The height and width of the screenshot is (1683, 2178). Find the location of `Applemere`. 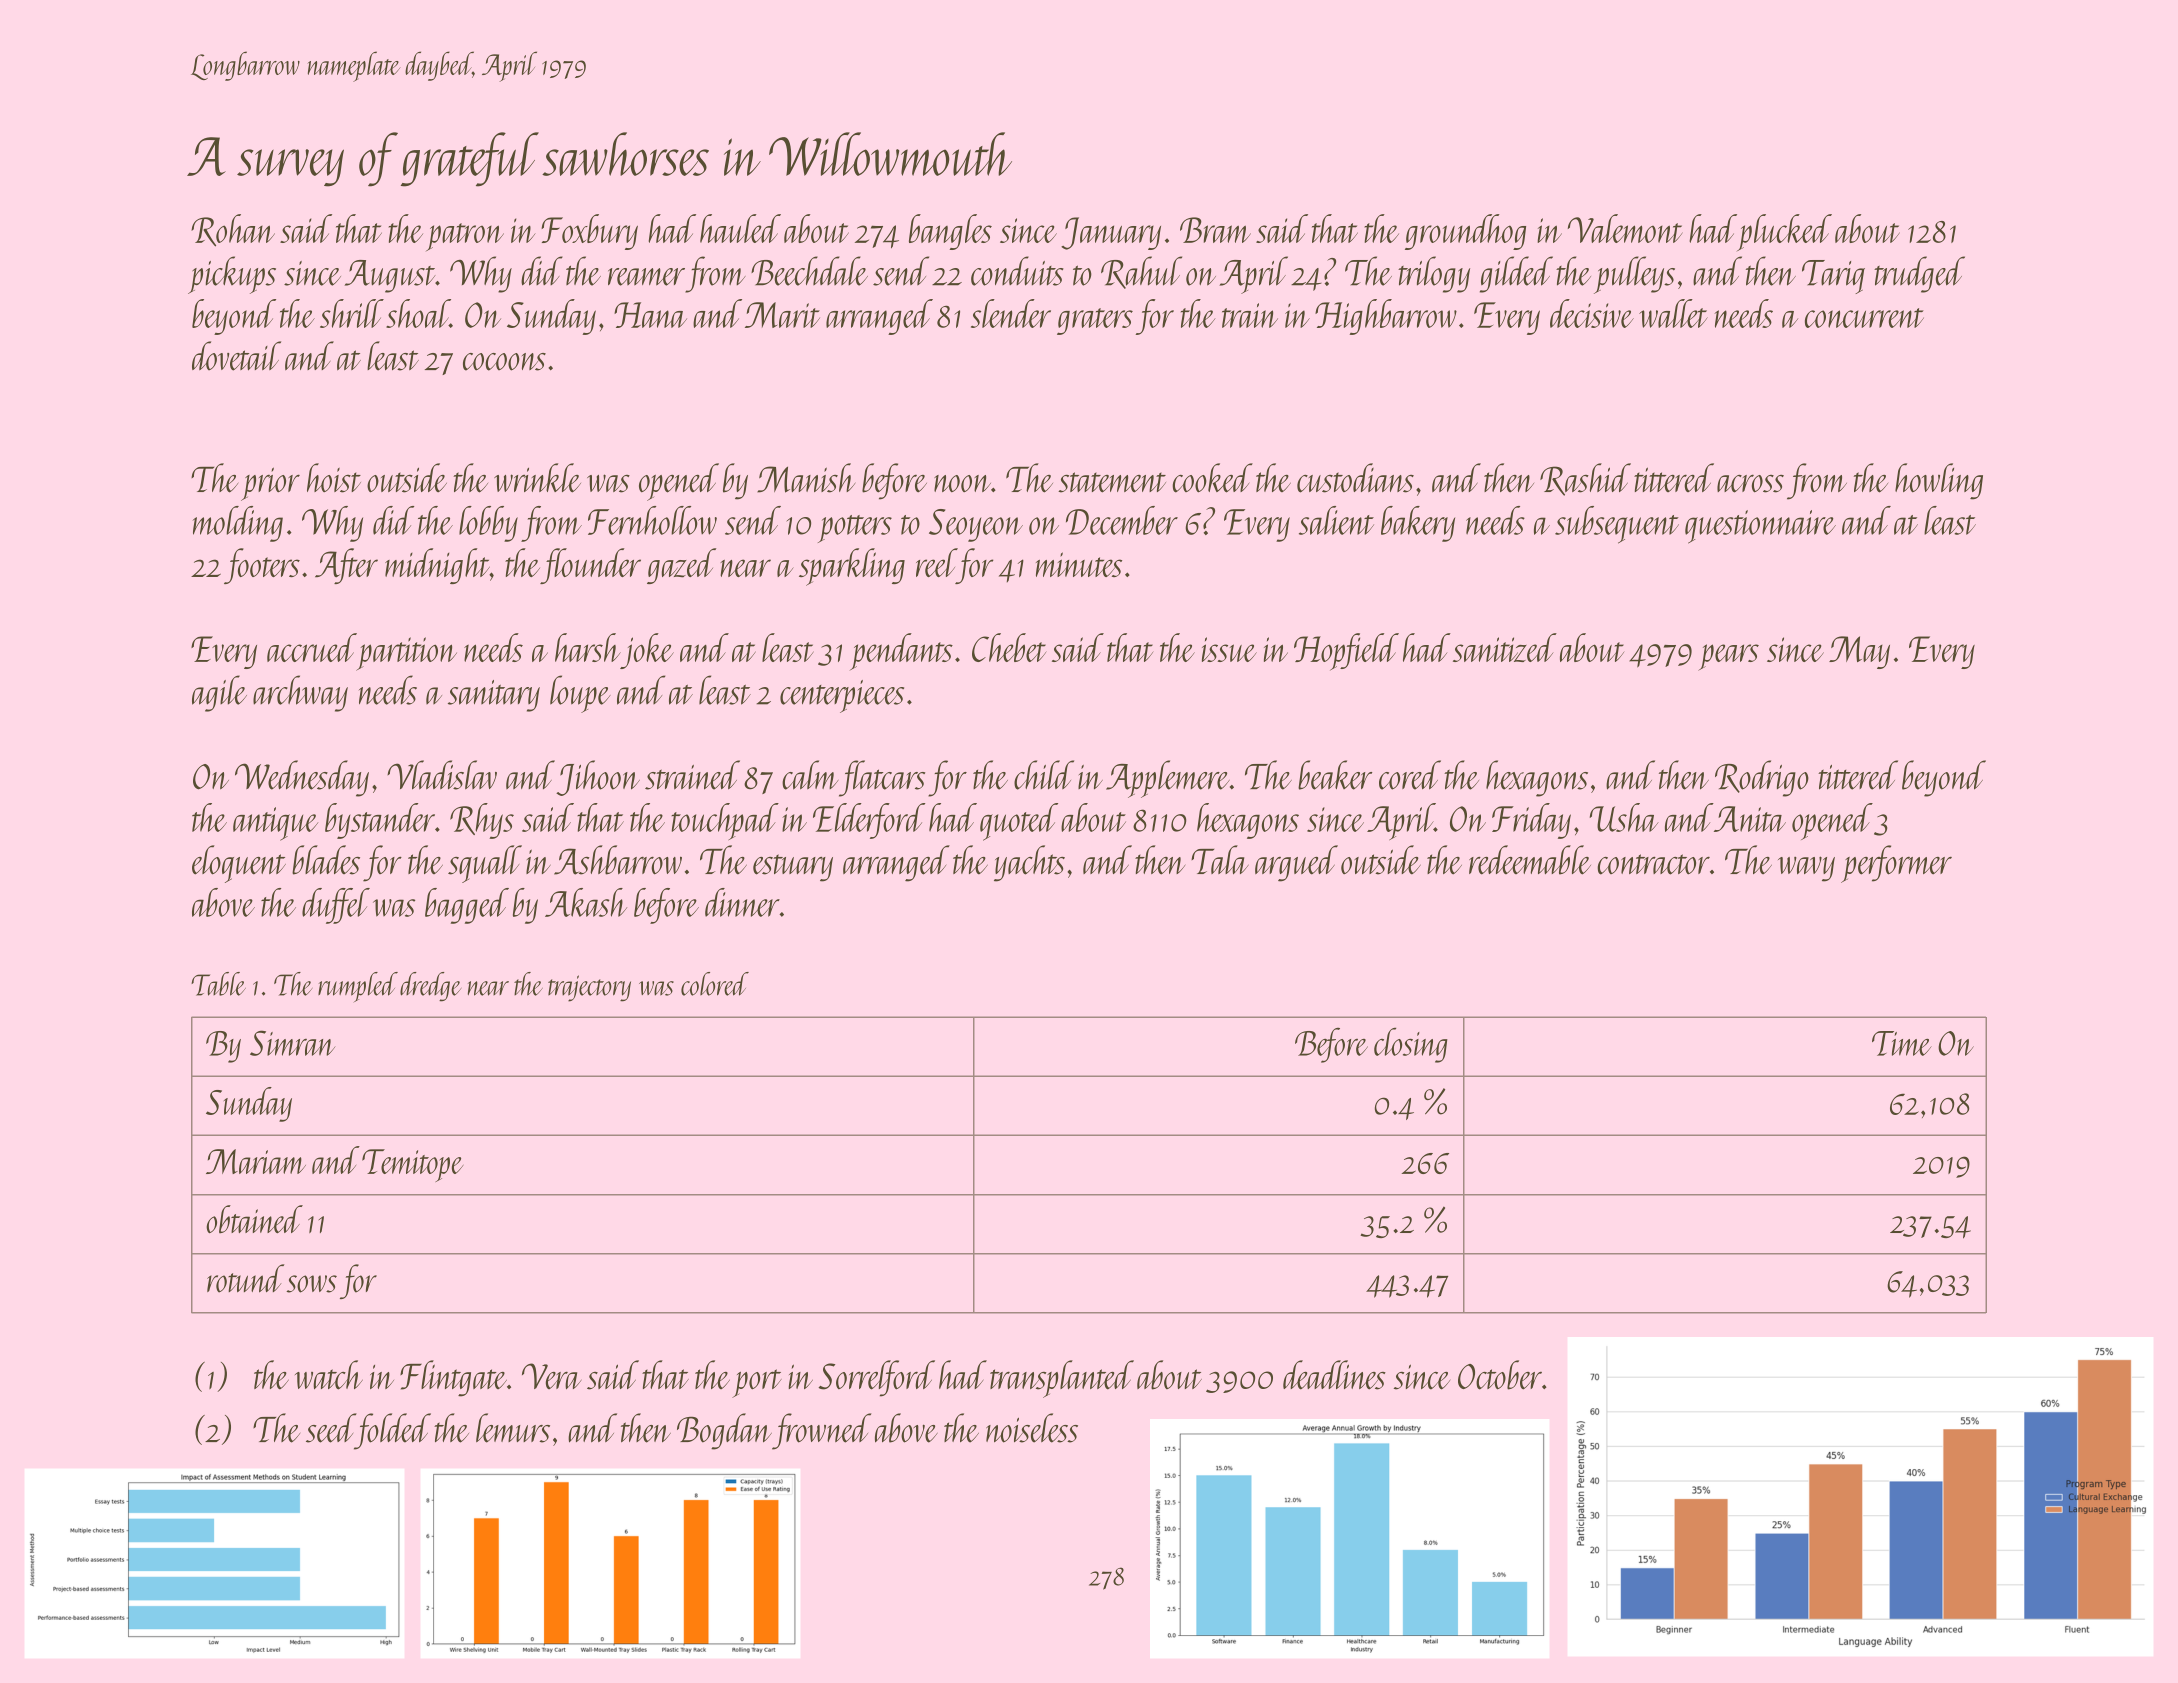

Applemere is located at coordinates (1168, 779).
